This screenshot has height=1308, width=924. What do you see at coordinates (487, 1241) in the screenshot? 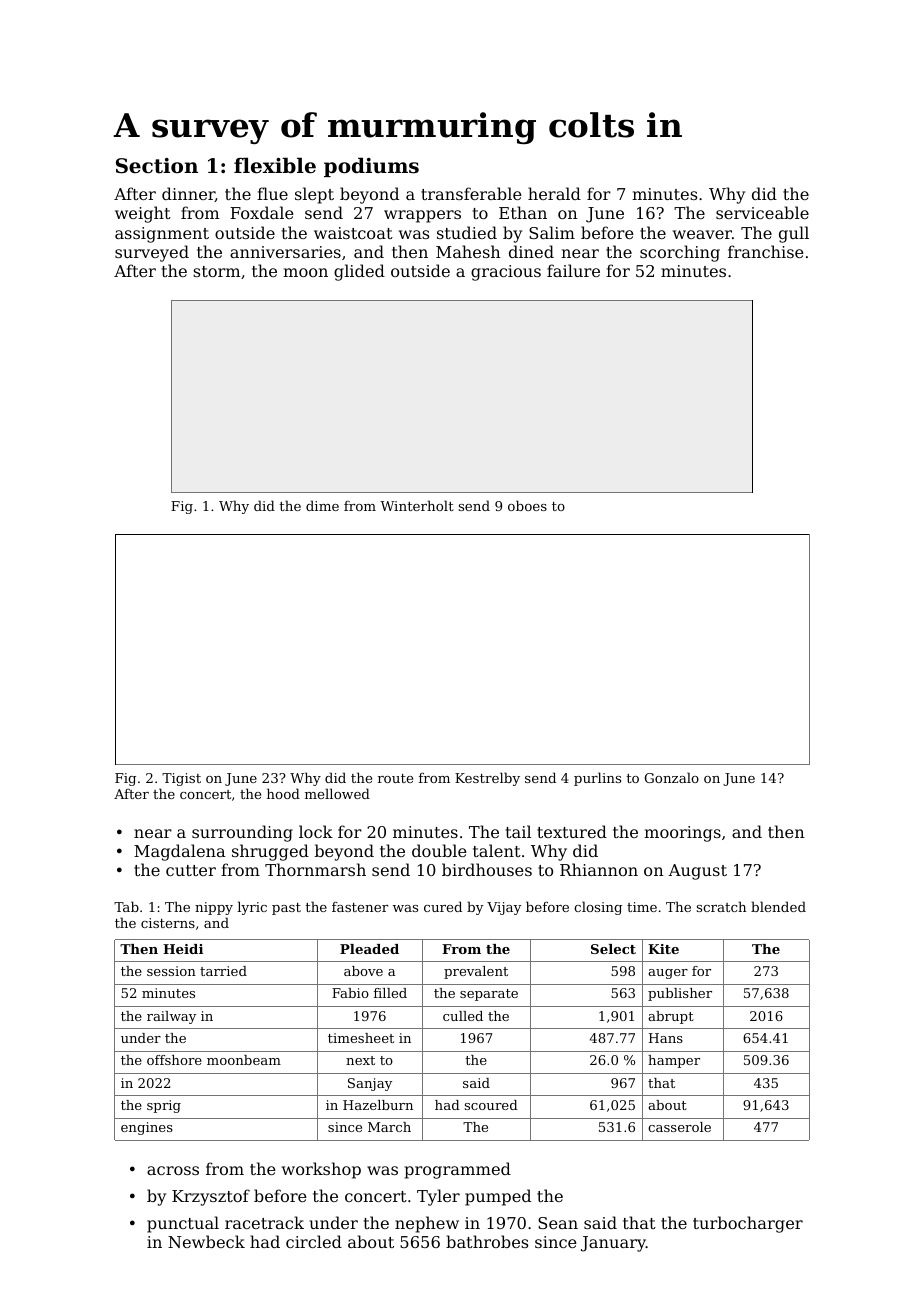
I see `bathrobes` at bounding box center [487, 1241].
